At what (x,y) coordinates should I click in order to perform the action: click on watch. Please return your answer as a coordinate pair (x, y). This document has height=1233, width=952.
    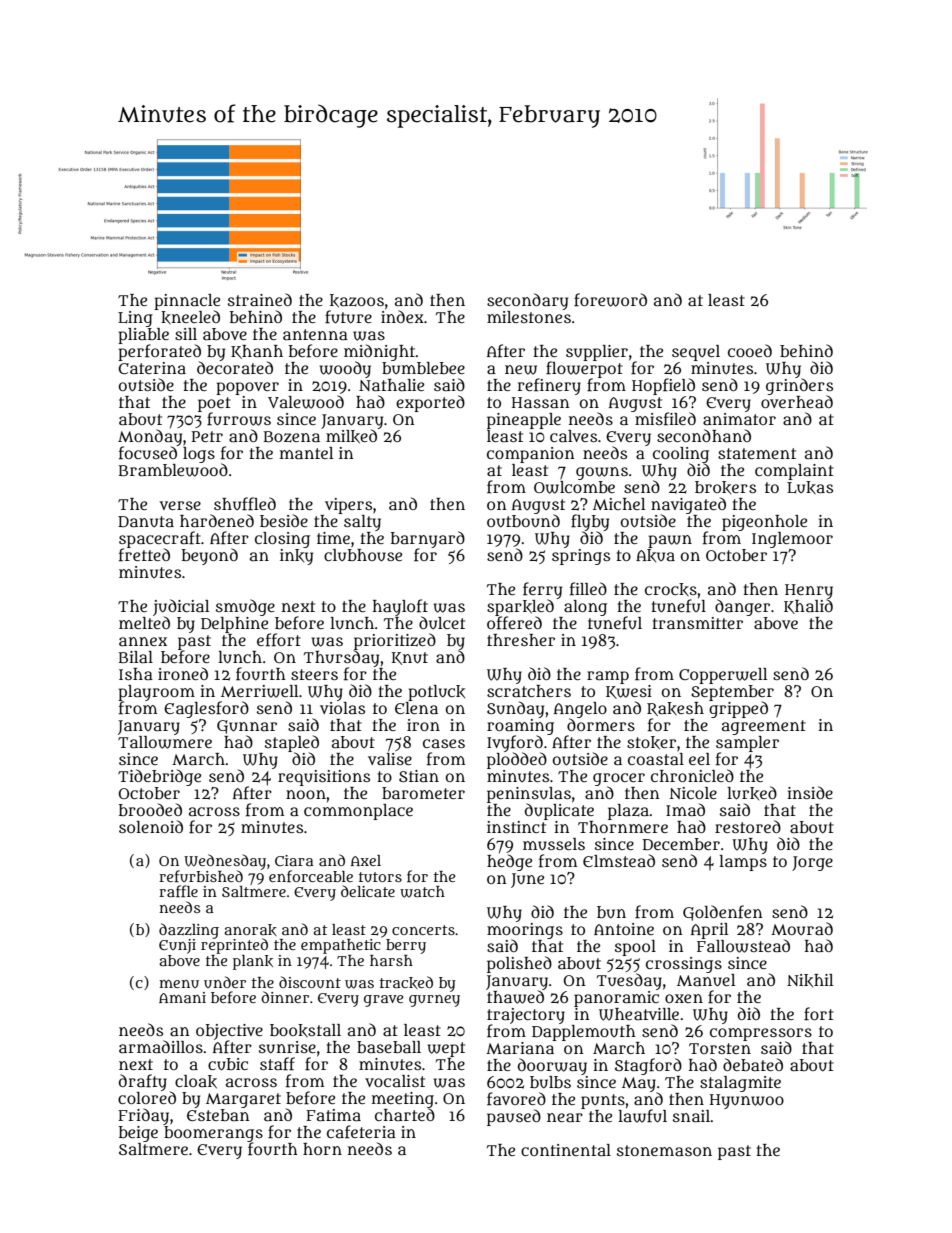
    Looking at the image, I should click on (422, 892).
